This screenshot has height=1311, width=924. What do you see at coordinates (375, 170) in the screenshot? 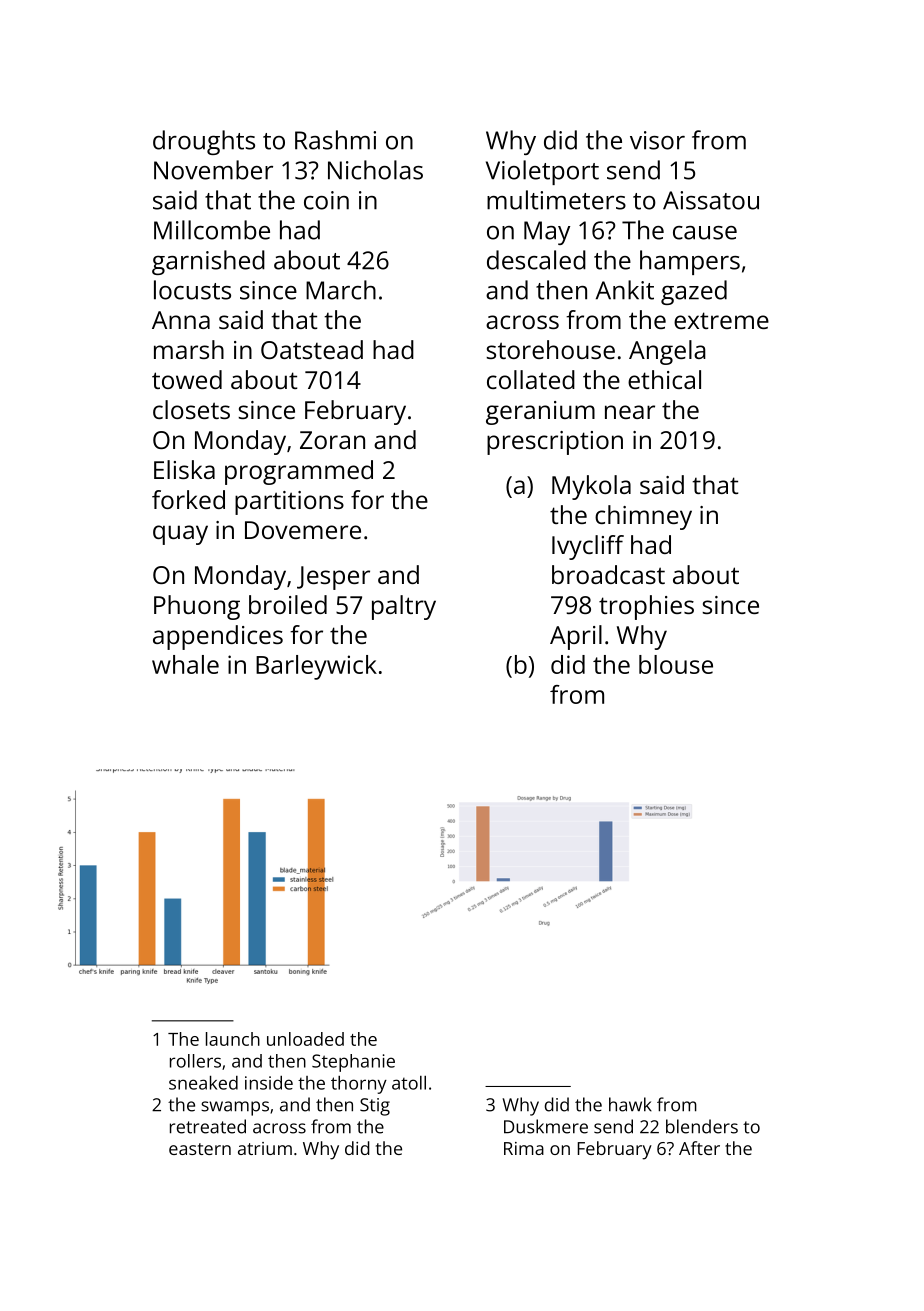
I see `Nicholas` at bounding box center [375, 170].
